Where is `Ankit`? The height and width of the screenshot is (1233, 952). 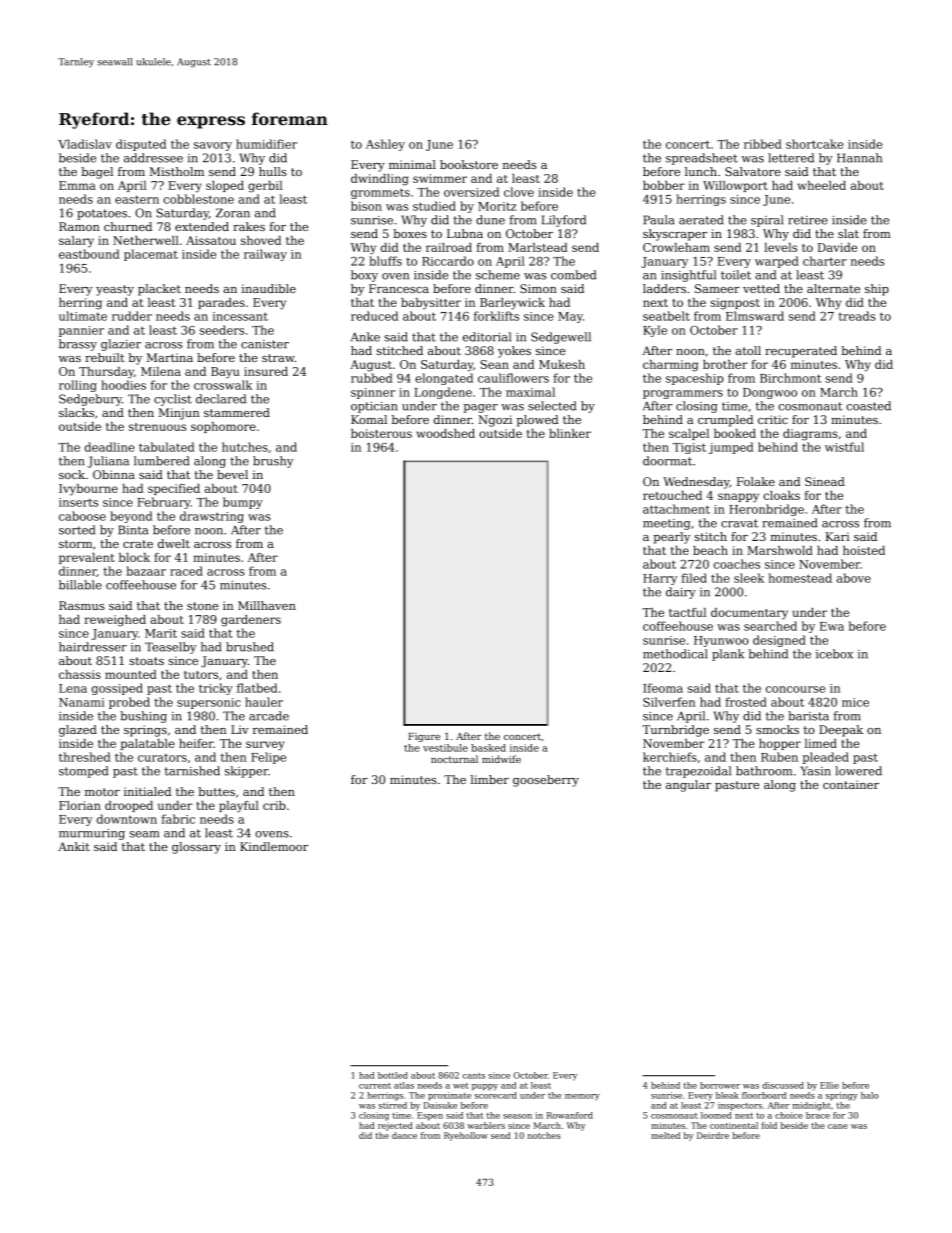 Ankit is located at coordinates (74, 846).
